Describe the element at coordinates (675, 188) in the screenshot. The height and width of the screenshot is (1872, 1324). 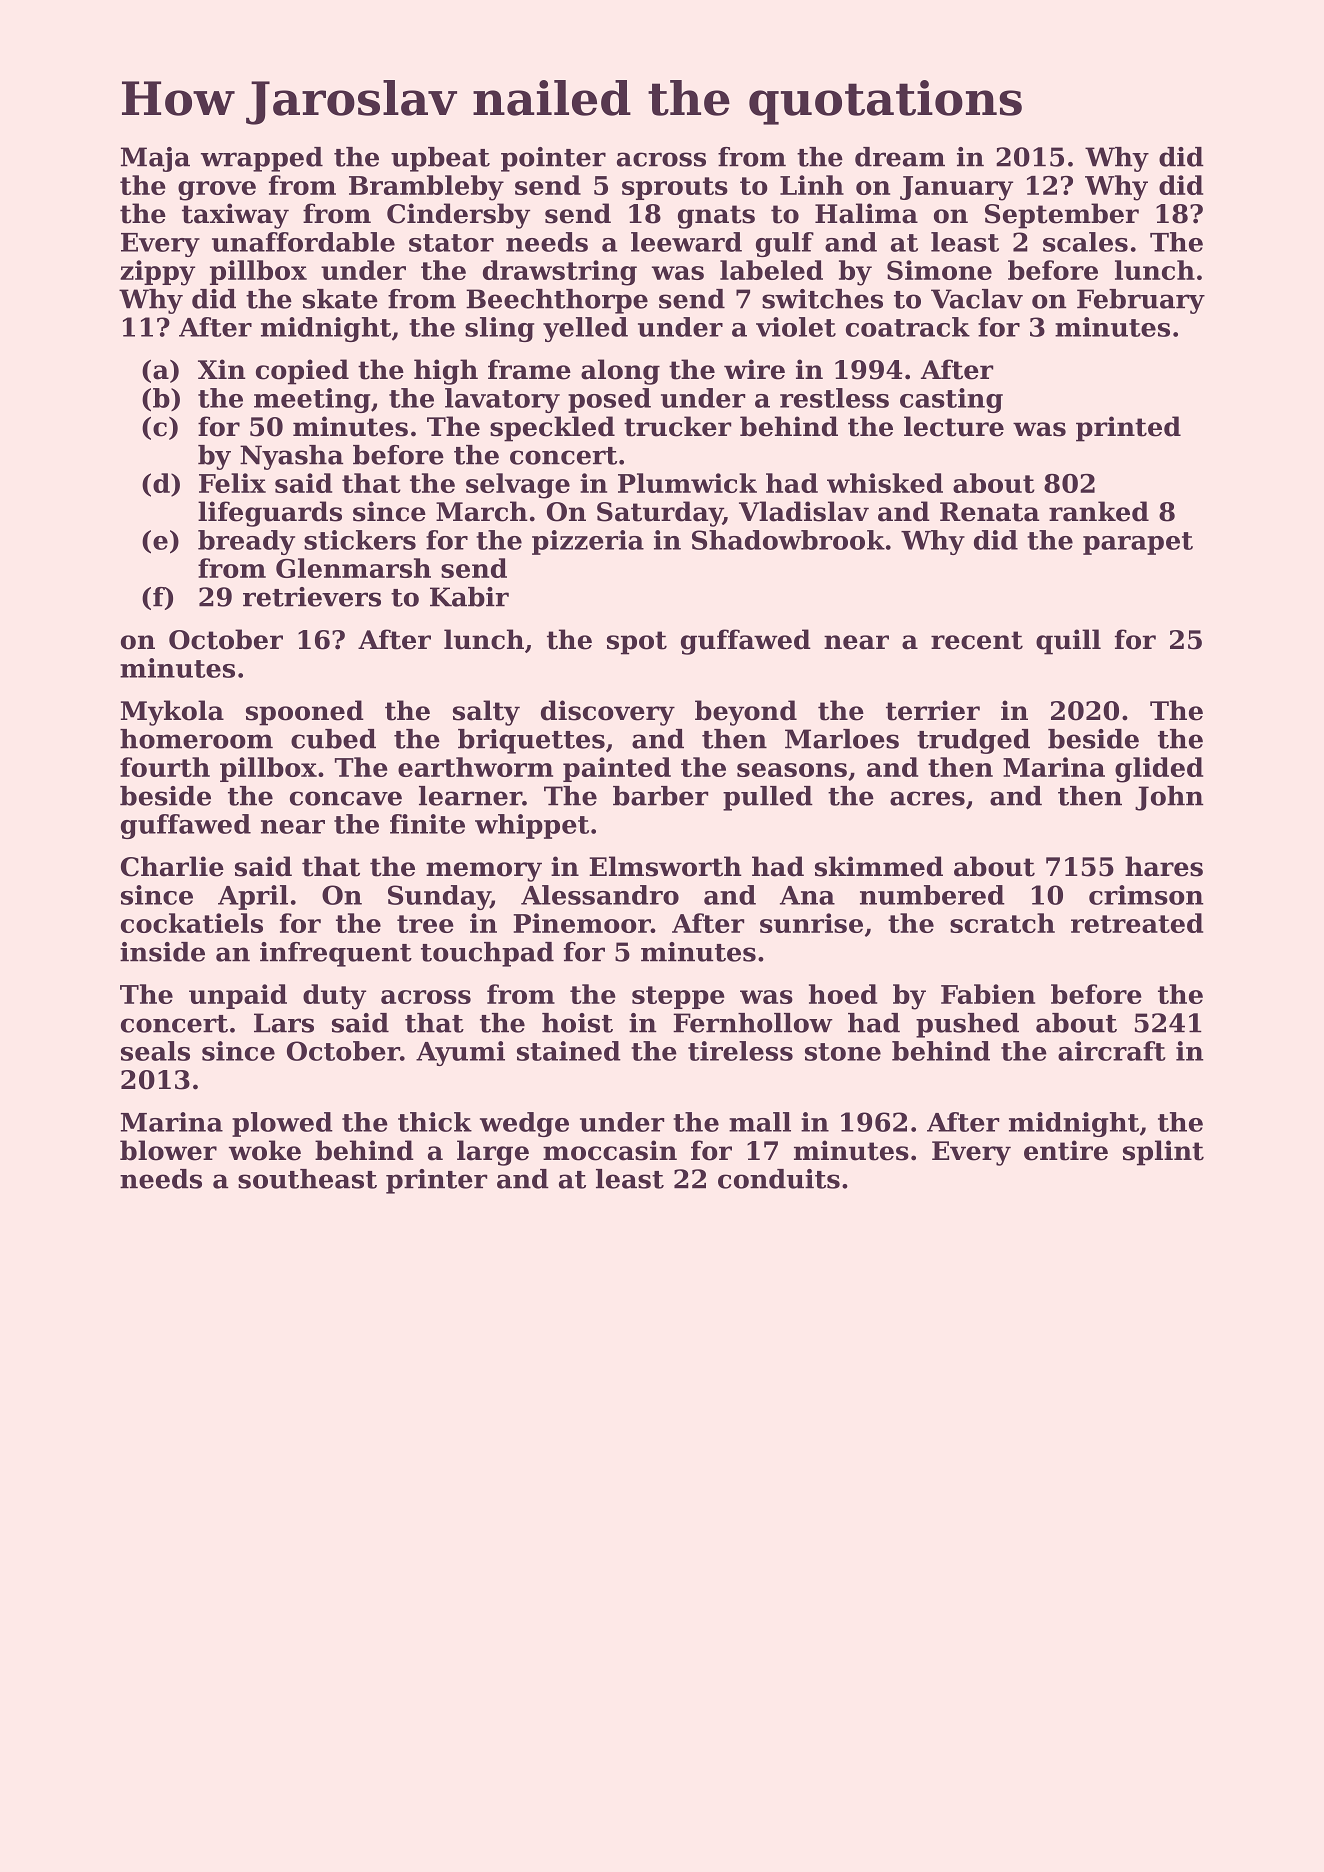
I see `sprouts` at that location.
